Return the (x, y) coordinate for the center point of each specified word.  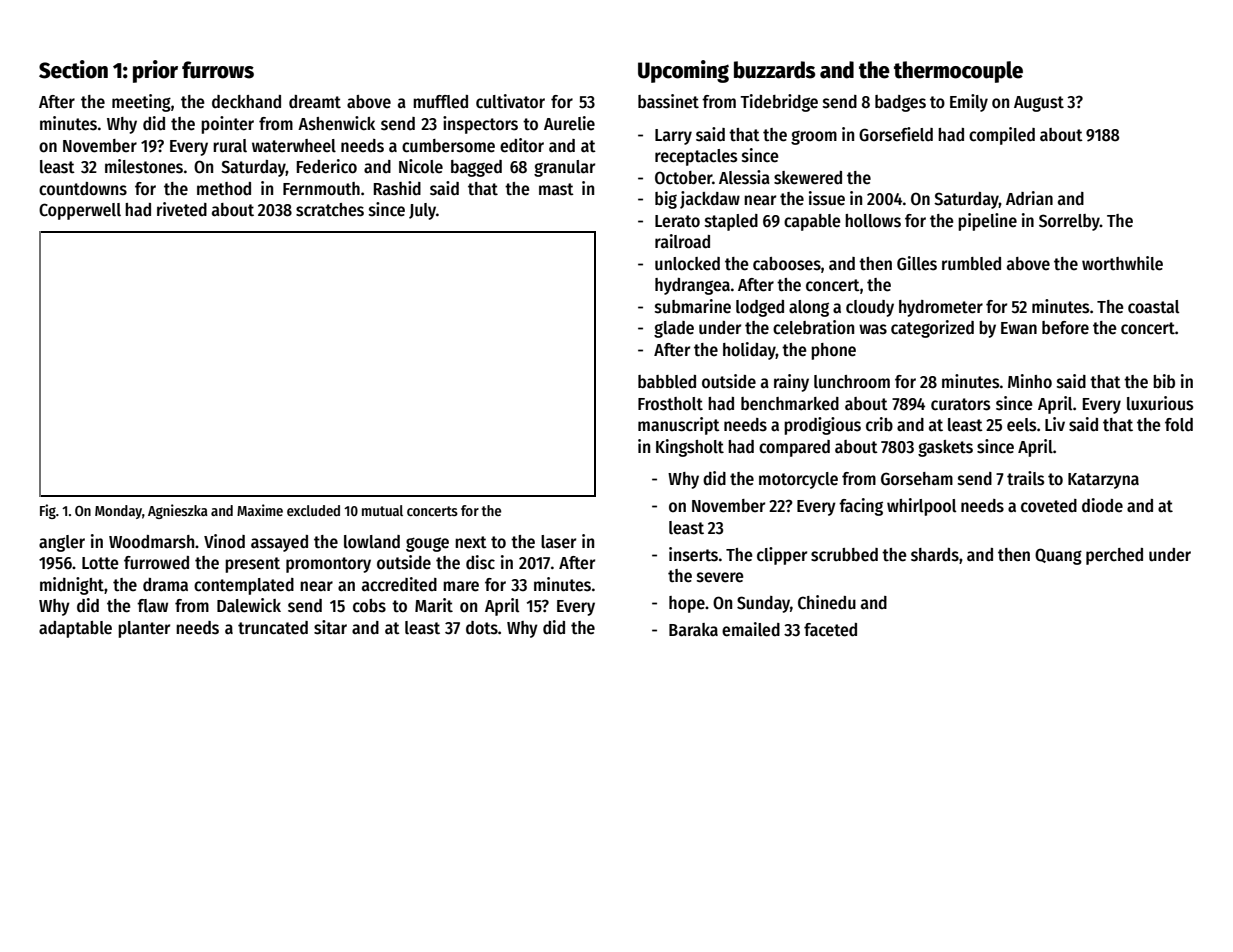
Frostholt (670, 404)
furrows (218, 70)
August (1039, 104)
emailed (751, 629)
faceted (830, 630)
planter (144, 629)
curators (960, 404)
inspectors (480, 125)
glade (674, 329)
